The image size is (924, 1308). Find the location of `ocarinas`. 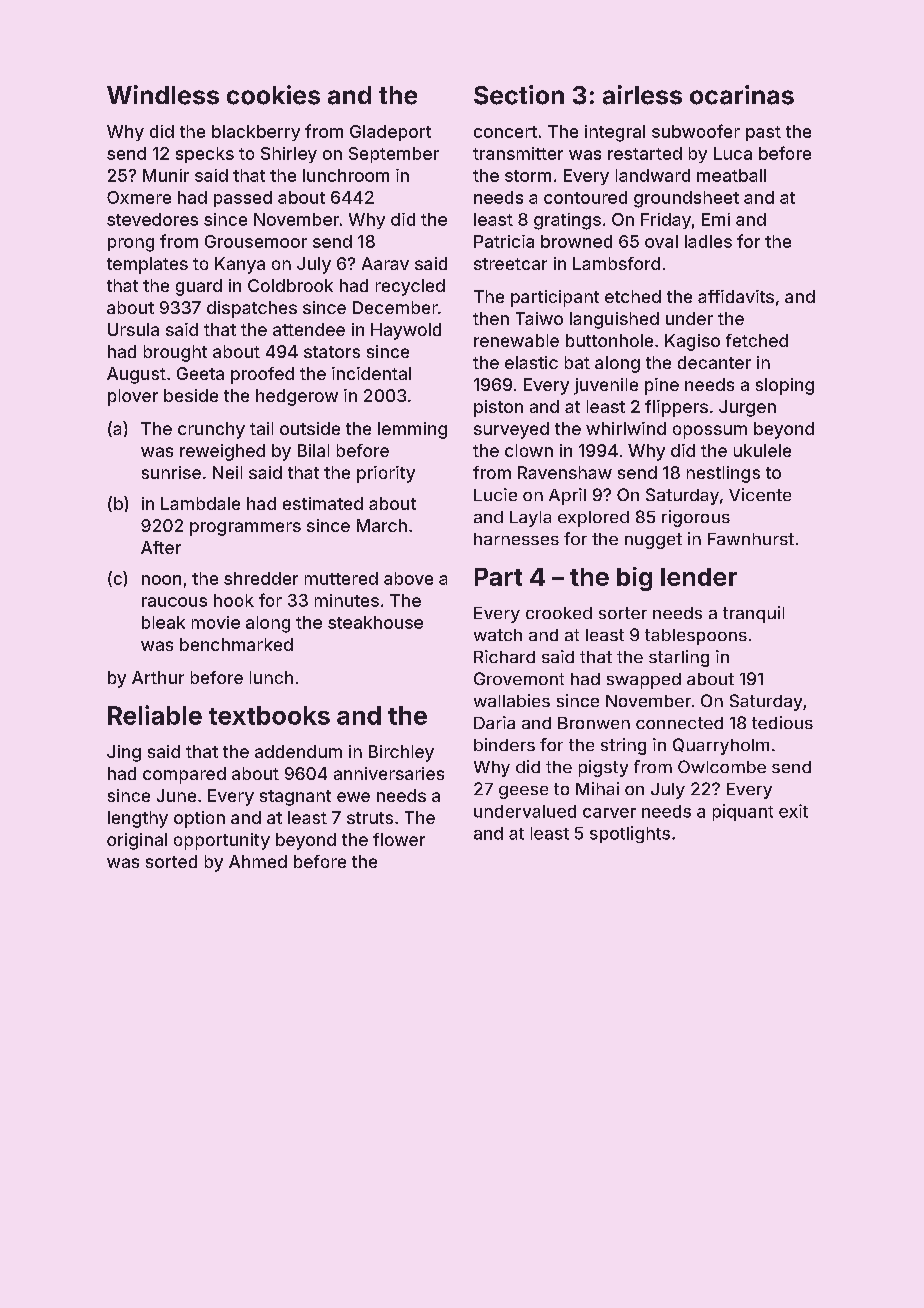

ocarinas is located at coordinates (742, 95).
